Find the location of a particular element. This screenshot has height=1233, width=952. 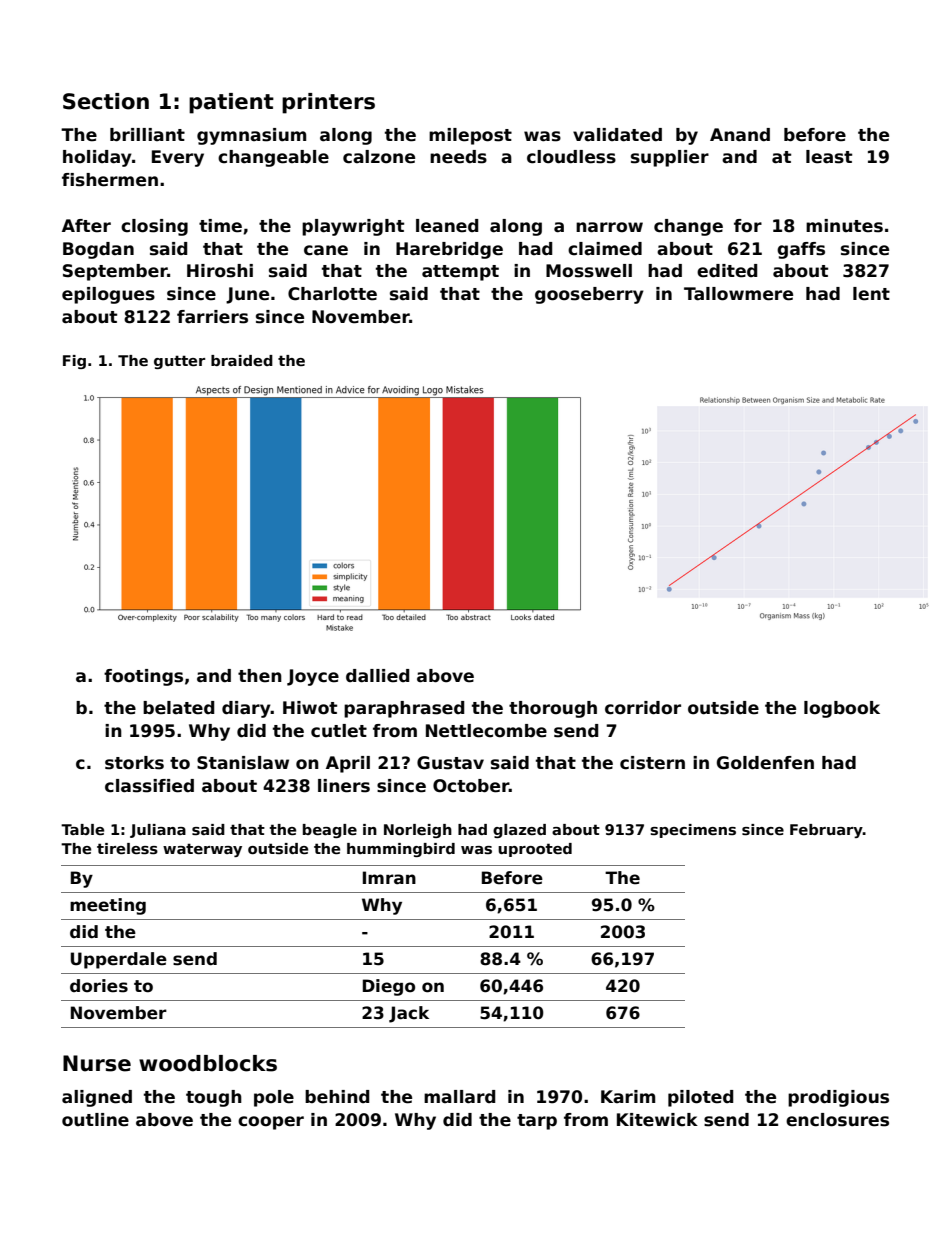

prodigious is located at coordinates (838, 1098).
